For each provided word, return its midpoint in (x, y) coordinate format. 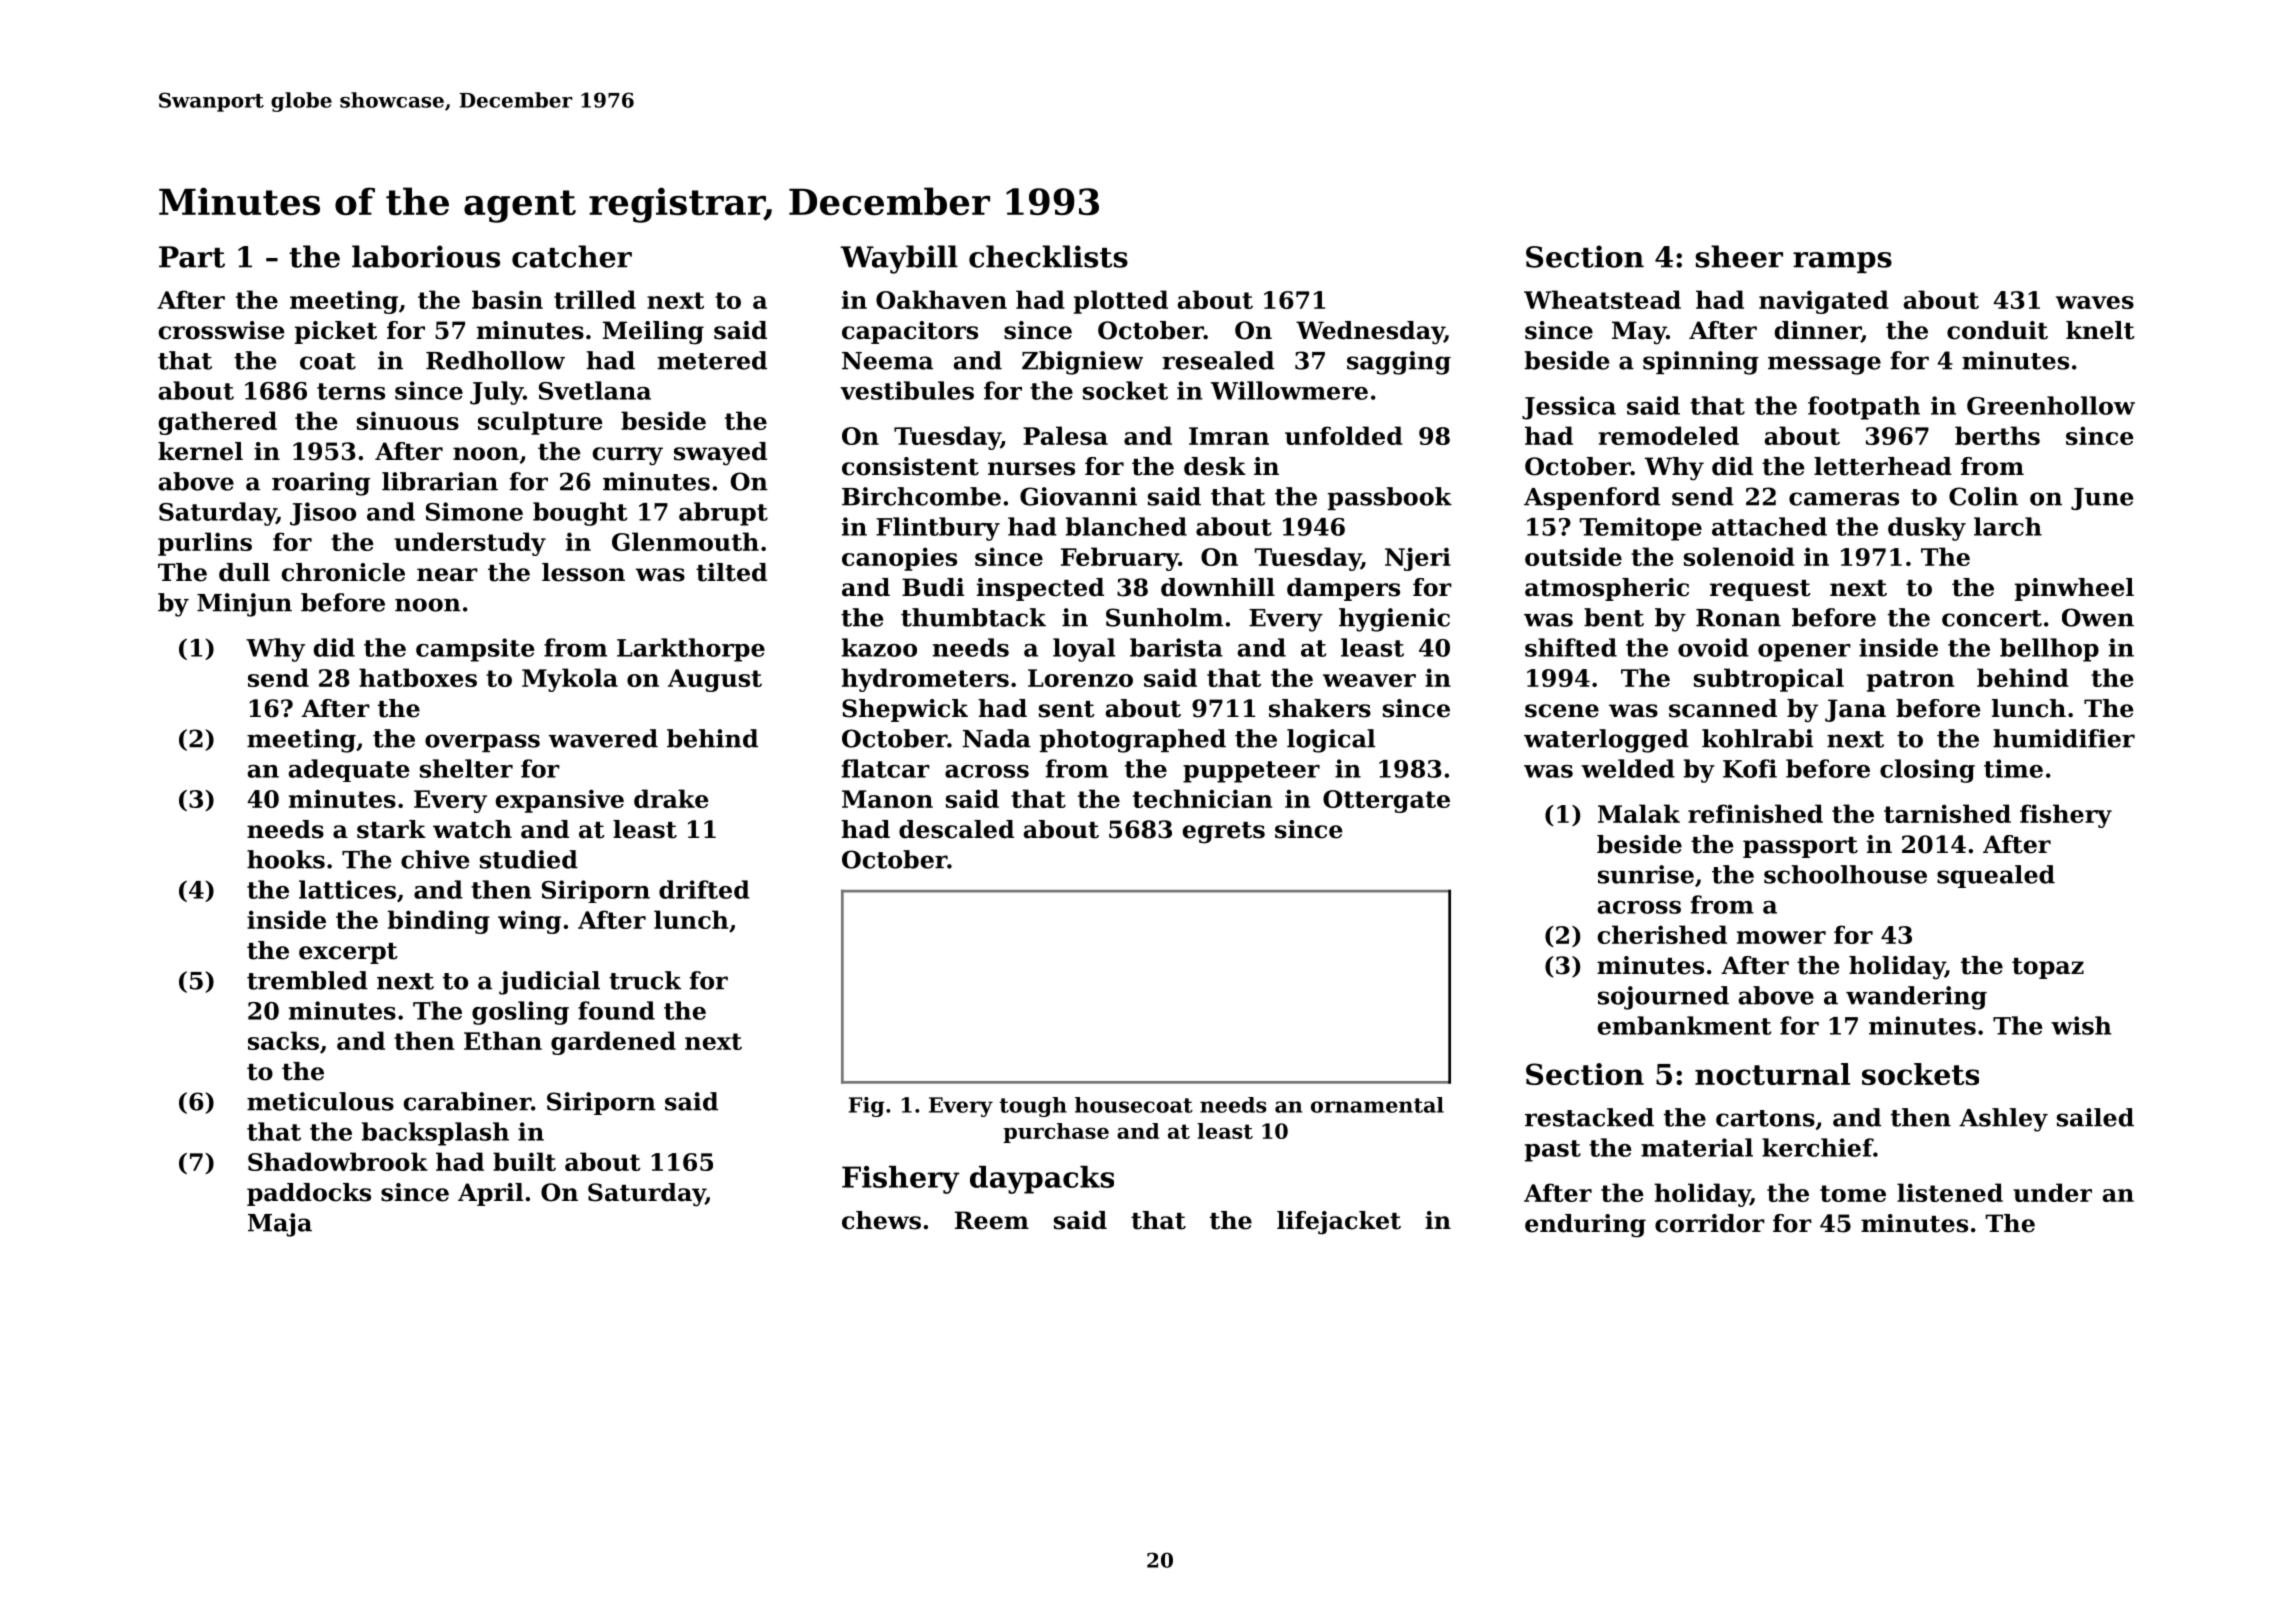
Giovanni (1078, 496)
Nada (997, 738)
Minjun (244, 605)
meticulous (320, 1101)
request (1760, 590)
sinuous (408, 420)
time (2013, 768)
